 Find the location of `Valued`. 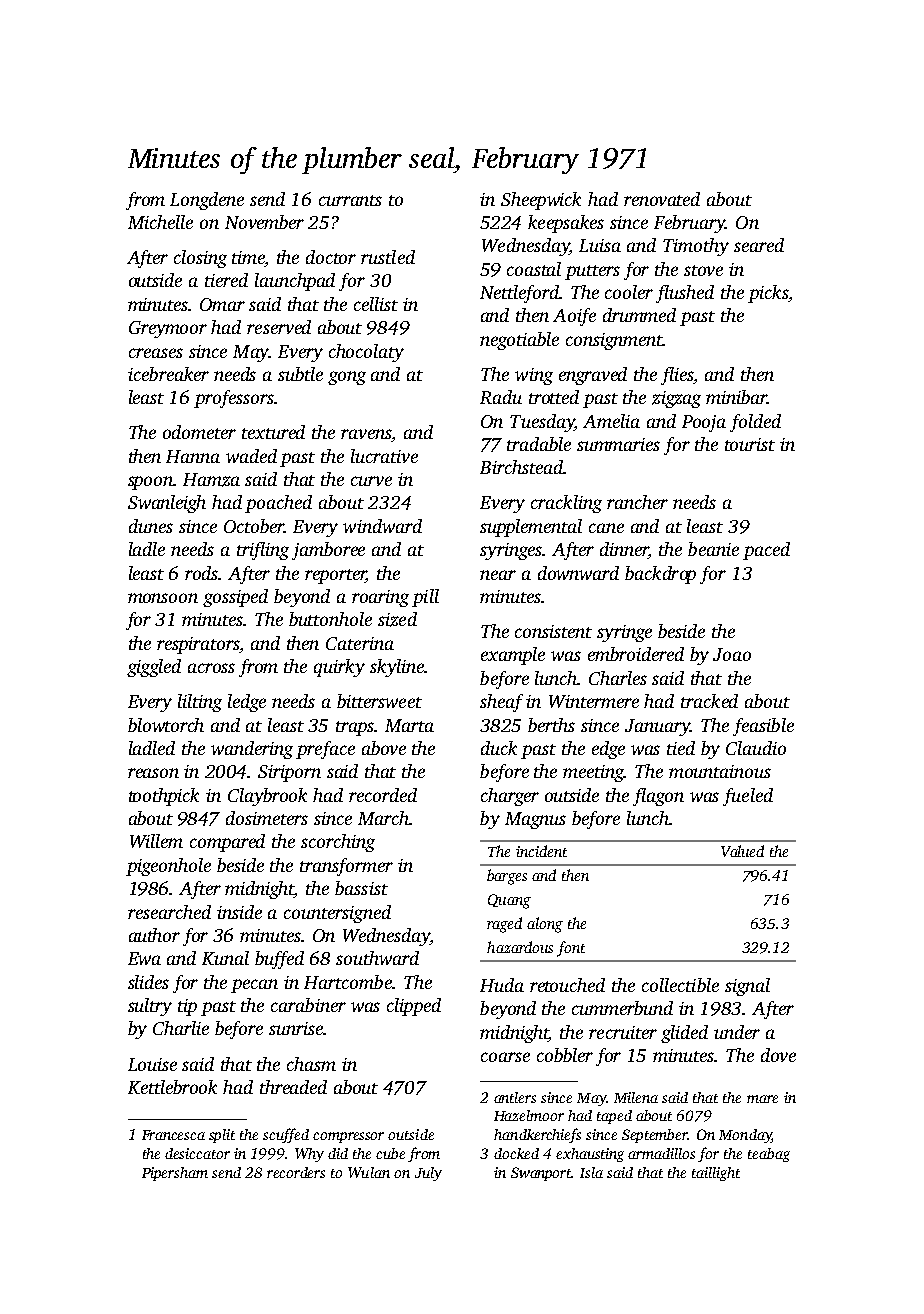

Valued is located at coordinates (742, 851).
